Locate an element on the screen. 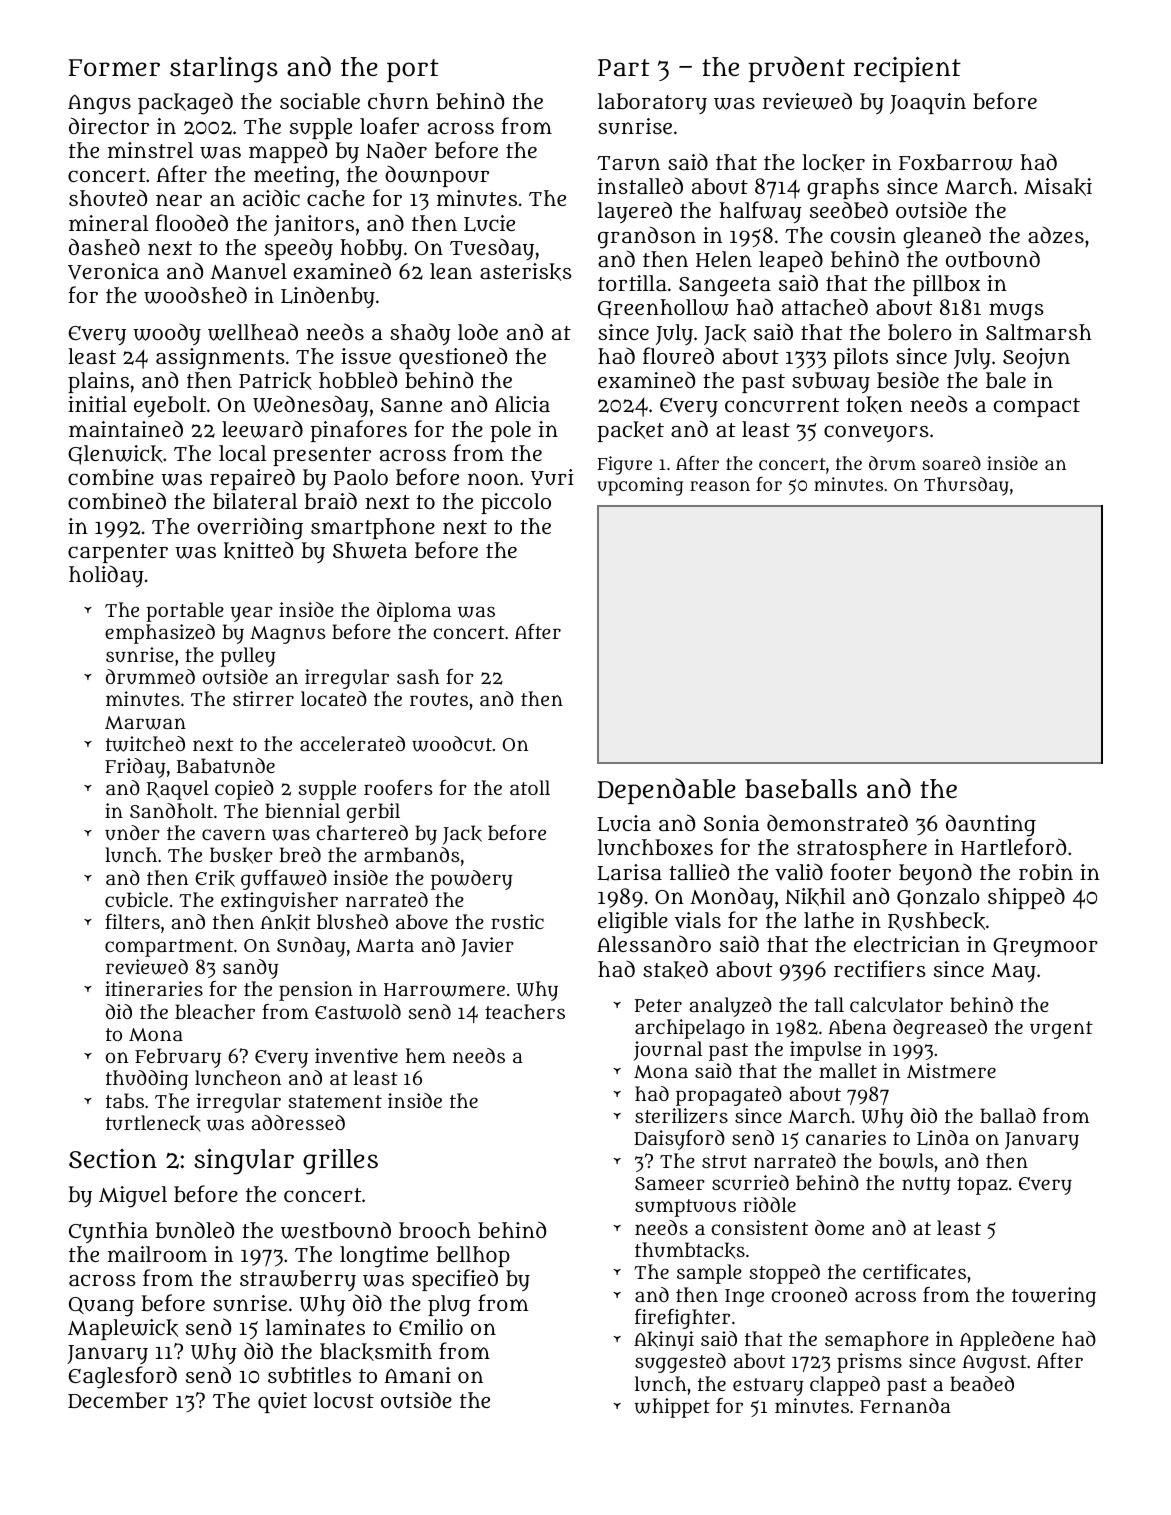  extinguisher is located at coordinates (279, 902).
